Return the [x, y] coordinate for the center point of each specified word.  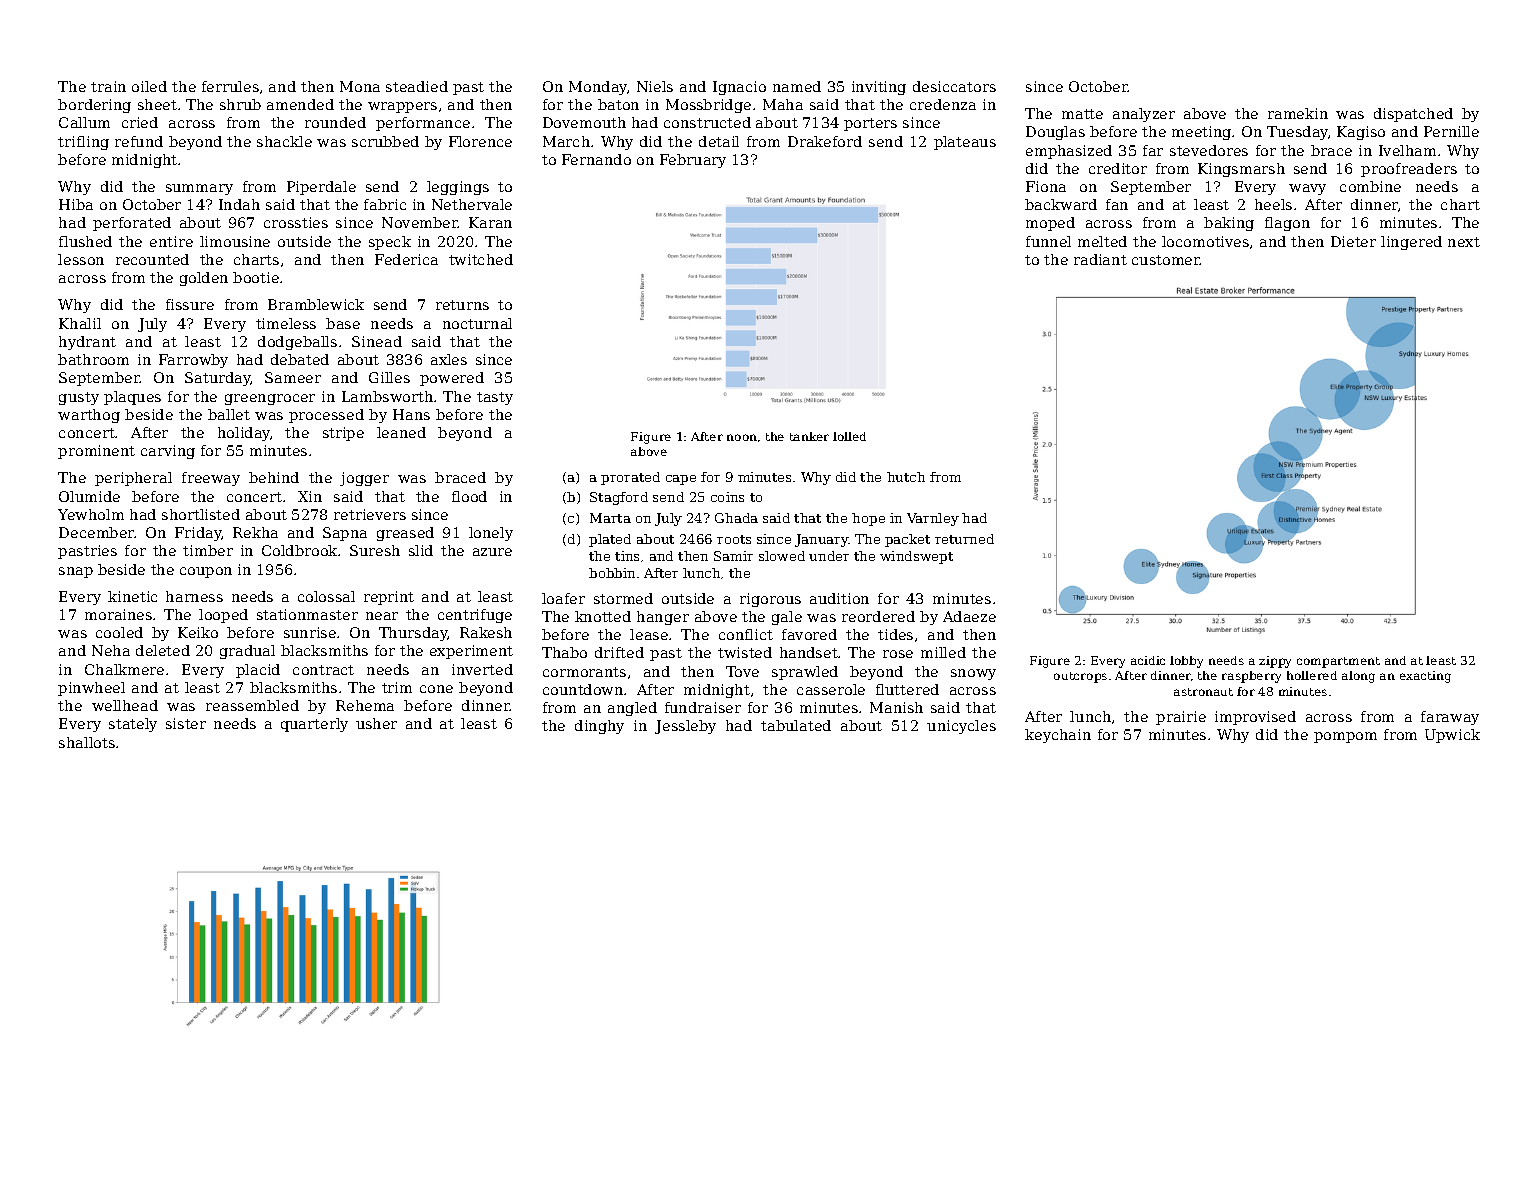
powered [452, 379]
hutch [906, 477]
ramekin [1298, 113]
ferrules [230, 86]
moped [1050, 224]
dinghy [599, 727]
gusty [79, 398]
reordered [878, 616]
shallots [87, 742]
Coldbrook [299, 550]
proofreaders [1409, 170]
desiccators [954, 86]
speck [390, 243]
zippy [1275, 662]
